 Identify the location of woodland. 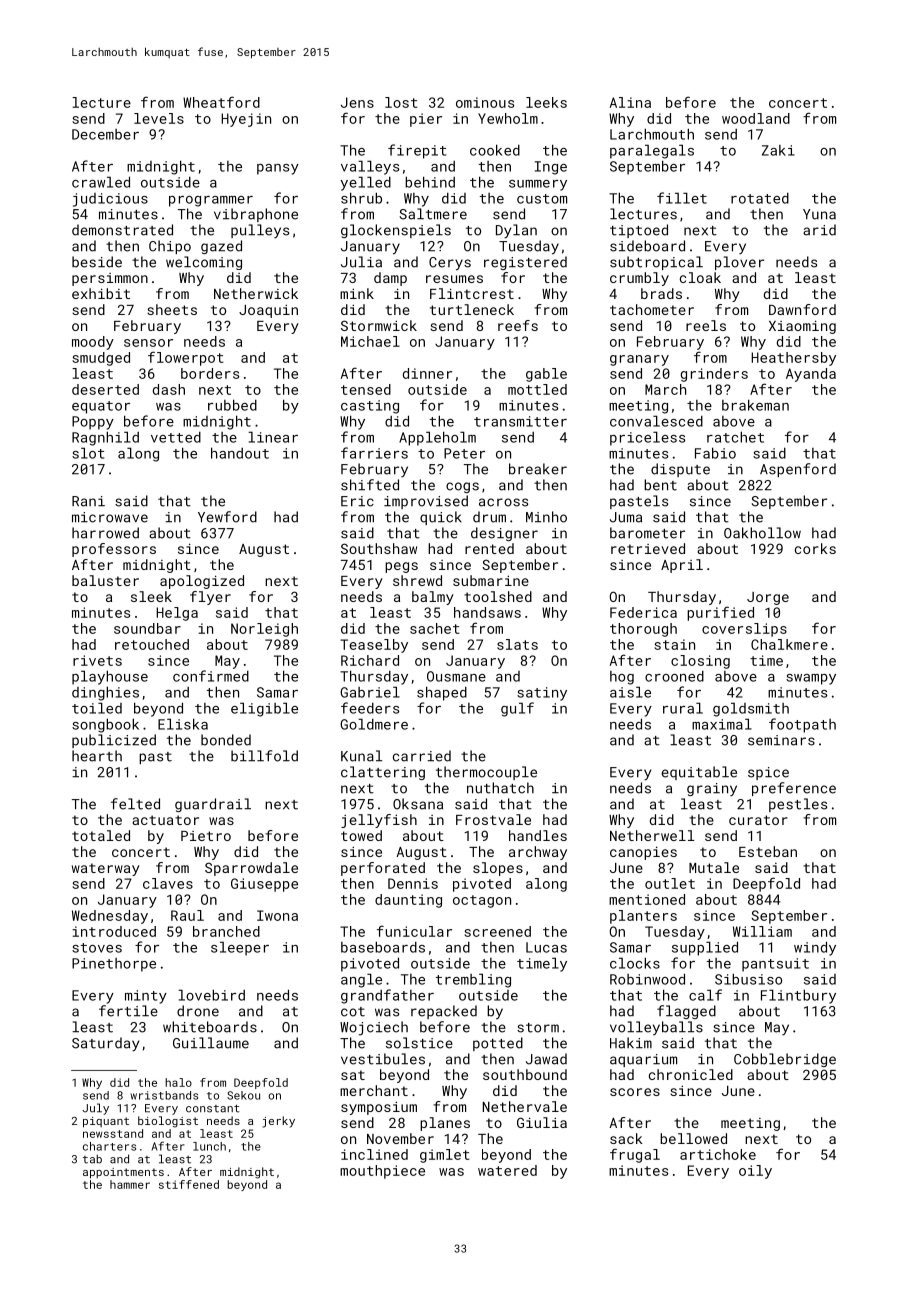
(756, 118).
